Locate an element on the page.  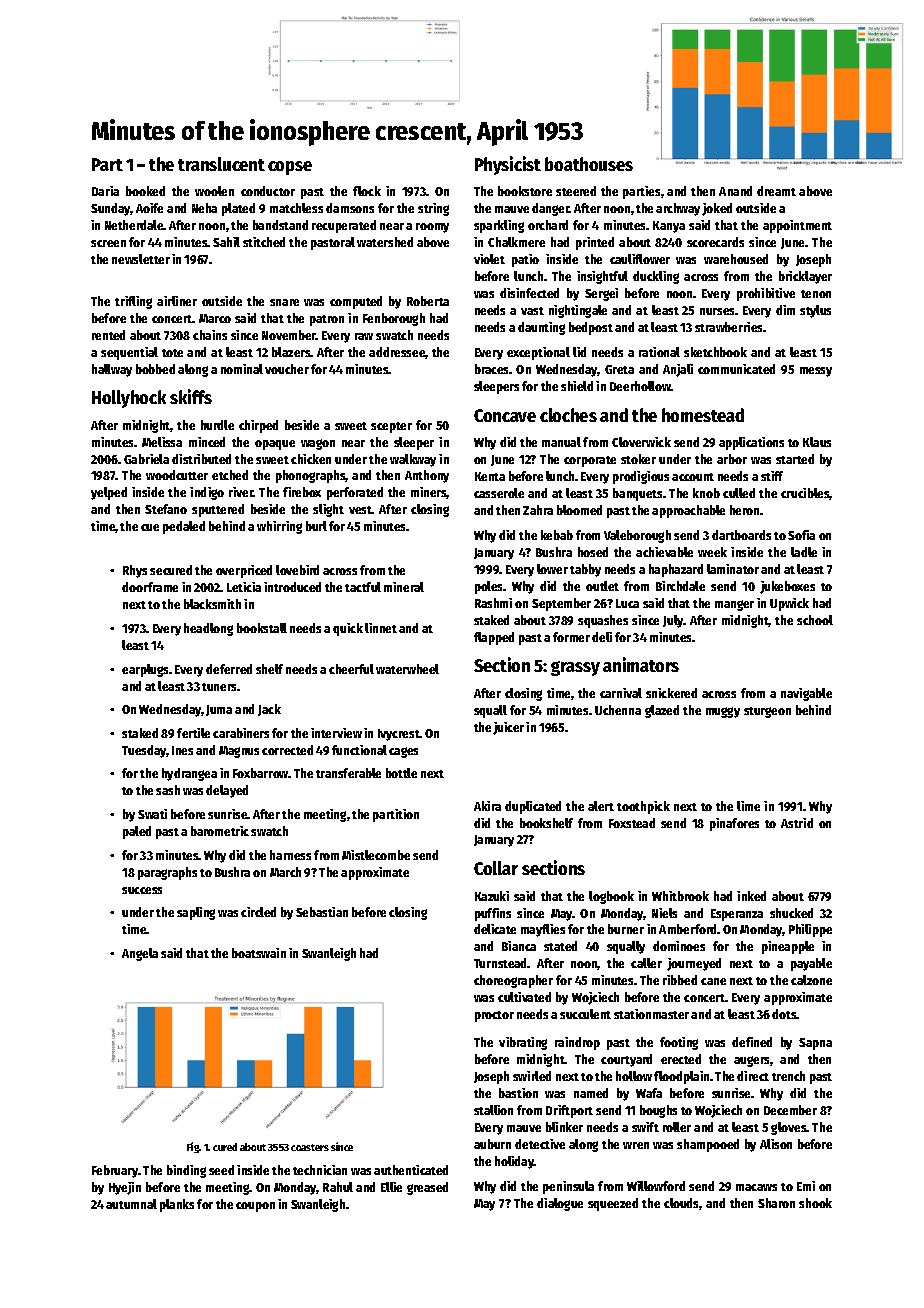
Physicist is located at coordinates (508, 165).
